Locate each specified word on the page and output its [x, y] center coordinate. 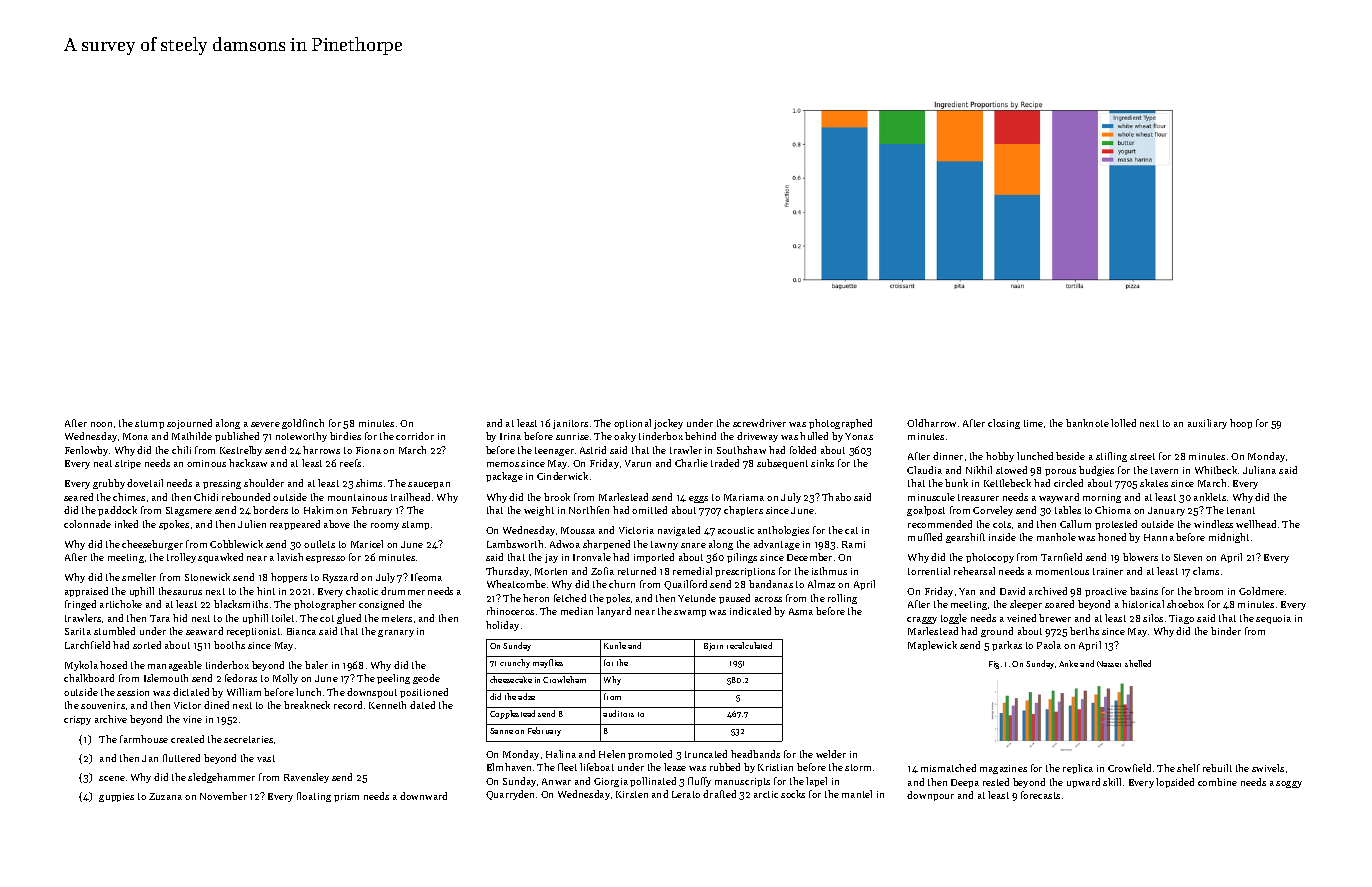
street [1142, 456]
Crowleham [564, 679]
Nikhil [979, 470]
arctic [766, 794]
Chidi [206, 497]
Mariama [744, 497]
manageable [175, 666]
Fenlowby [86, 451]
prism [346, 797]
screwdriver [759, 423]
